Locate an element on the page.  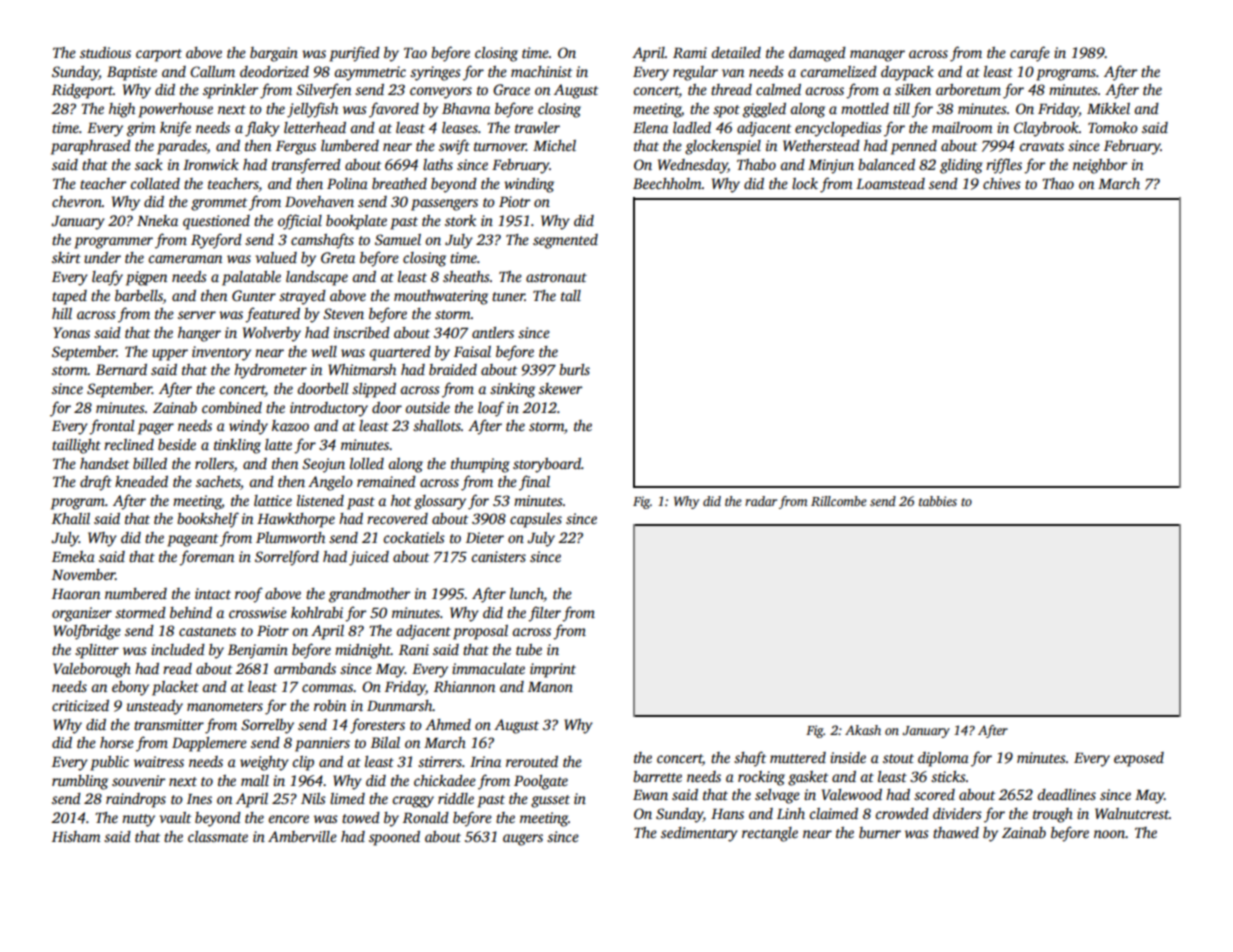
inventory is located at coordinates (221, 353).
